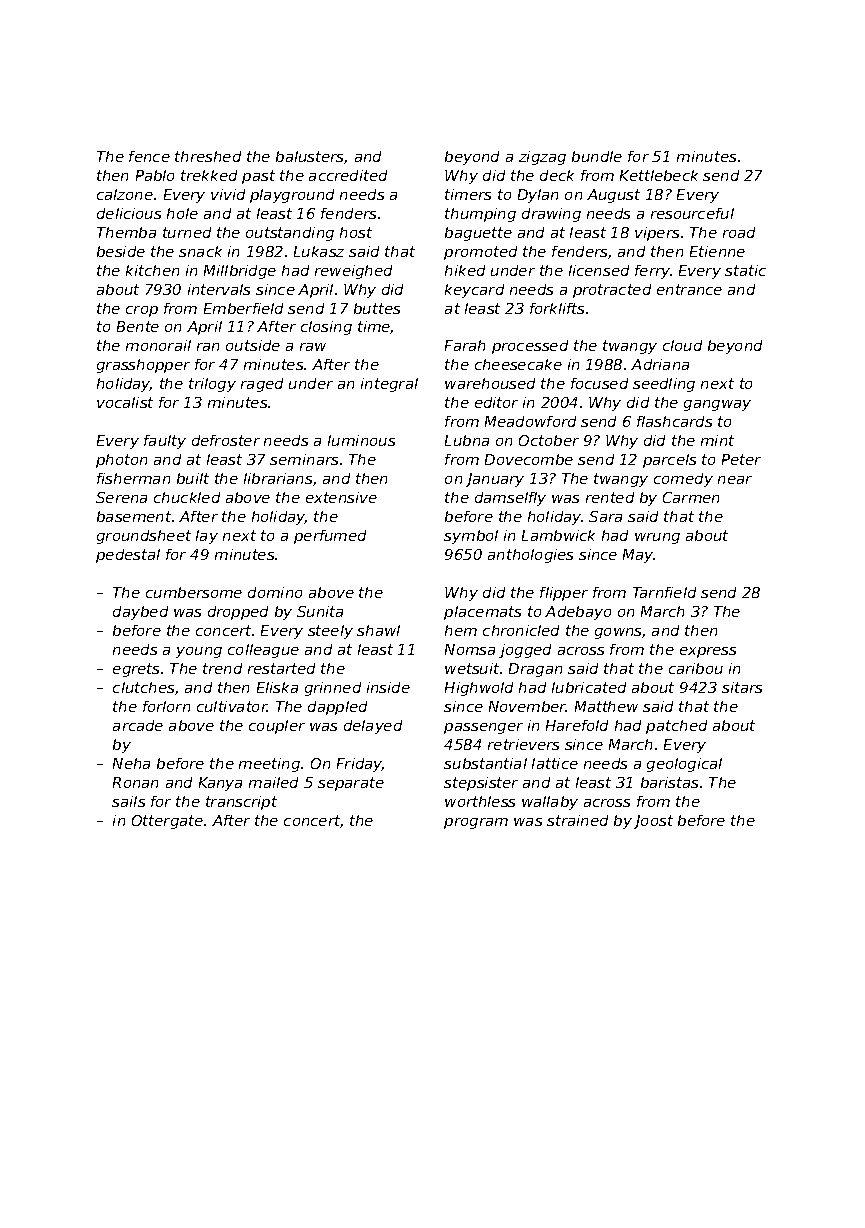  What do you see at coordinates (142, 311) in the image?
I see `crop` at bounding box center [142, 311].
